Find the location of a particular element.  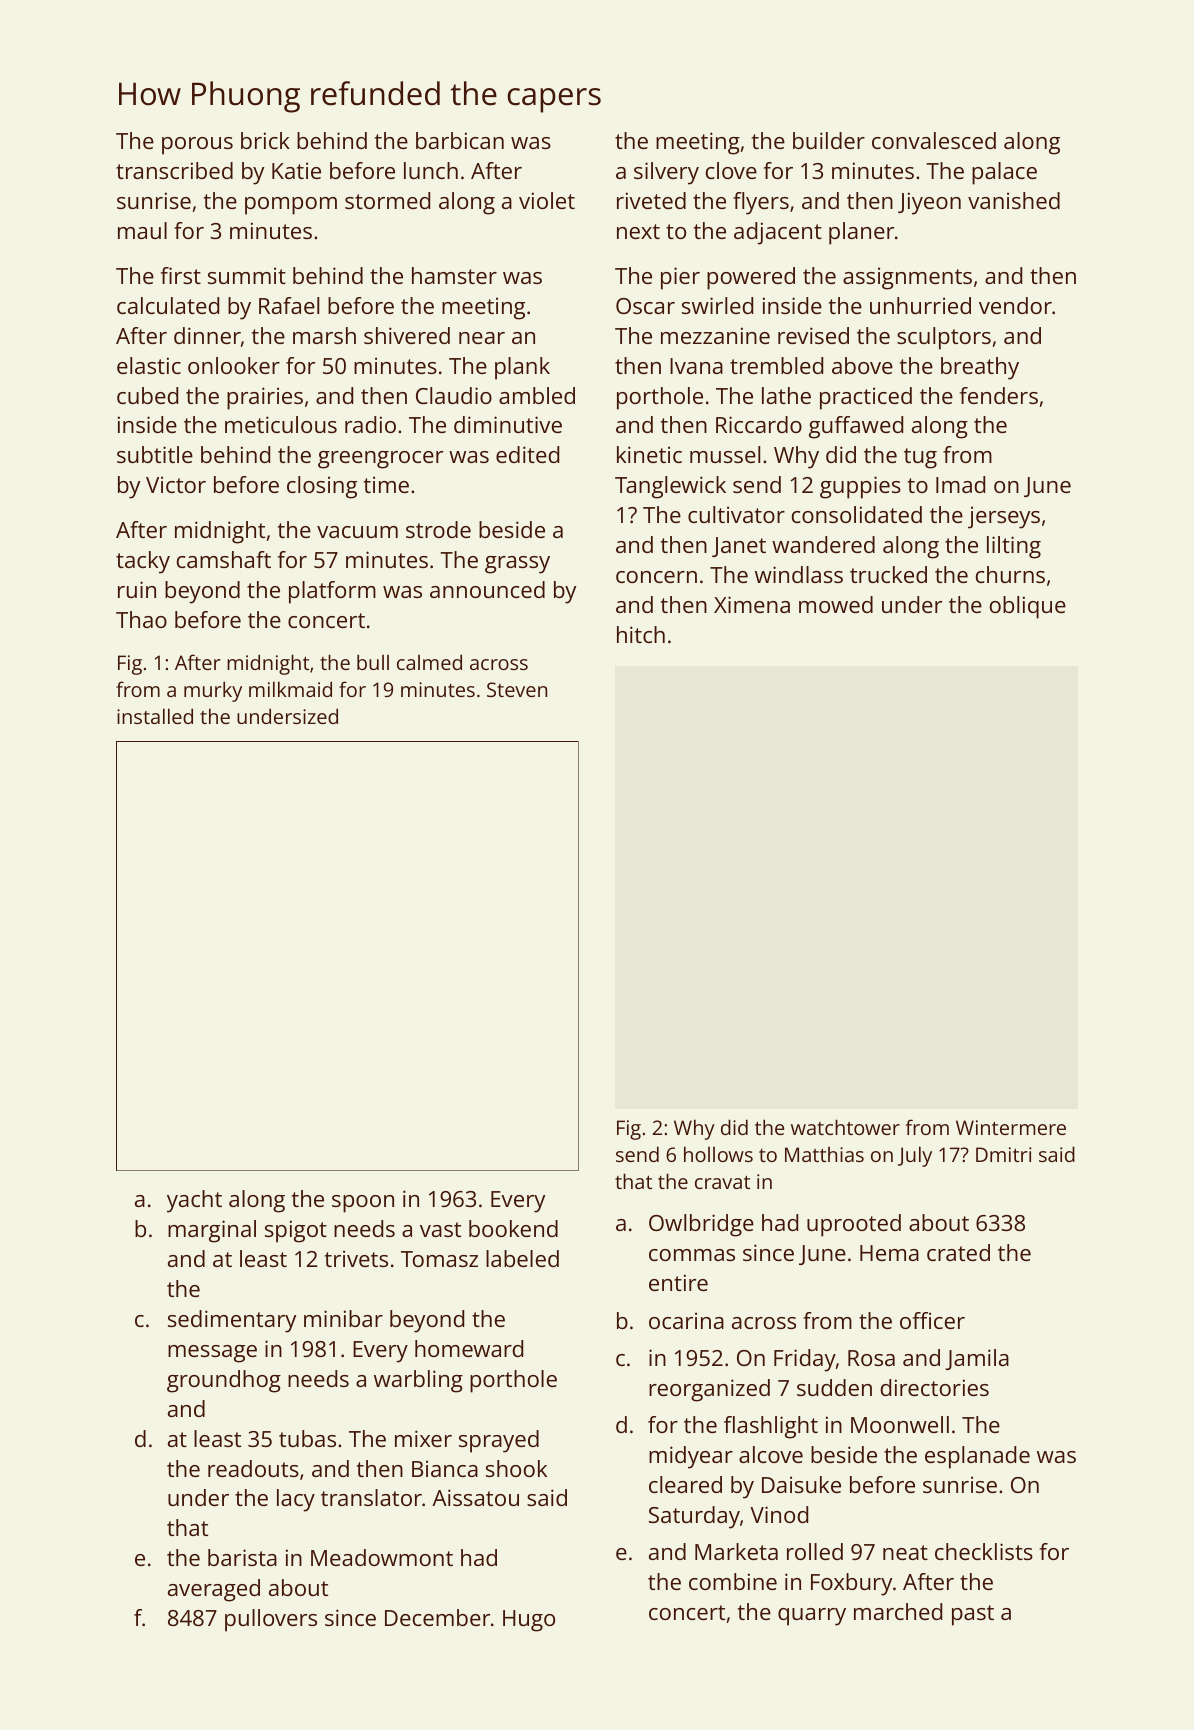

lilting is located at coordinates (1014, 547).
